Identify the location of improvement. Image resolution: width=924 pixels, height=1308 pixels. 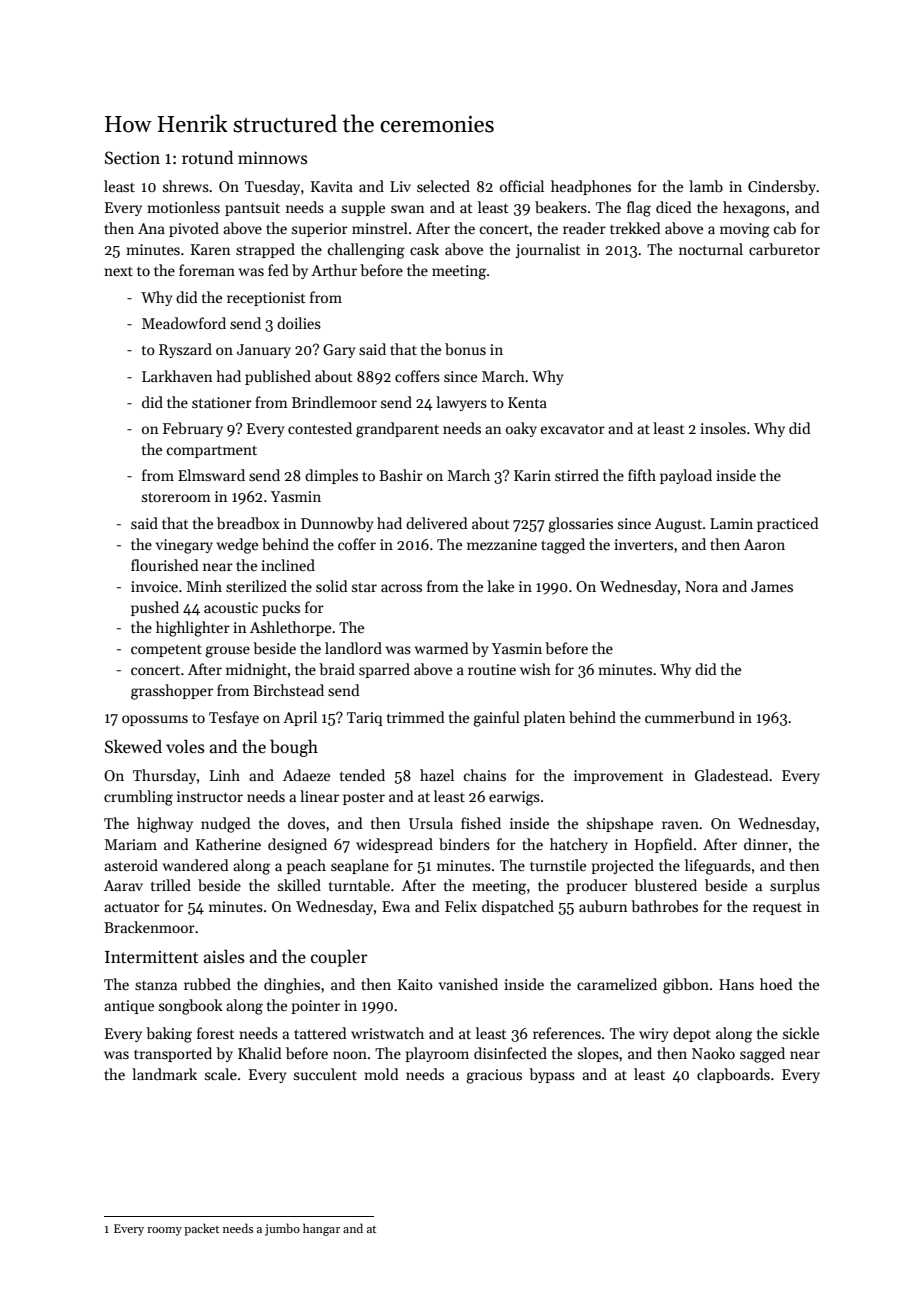
(619, 777).
